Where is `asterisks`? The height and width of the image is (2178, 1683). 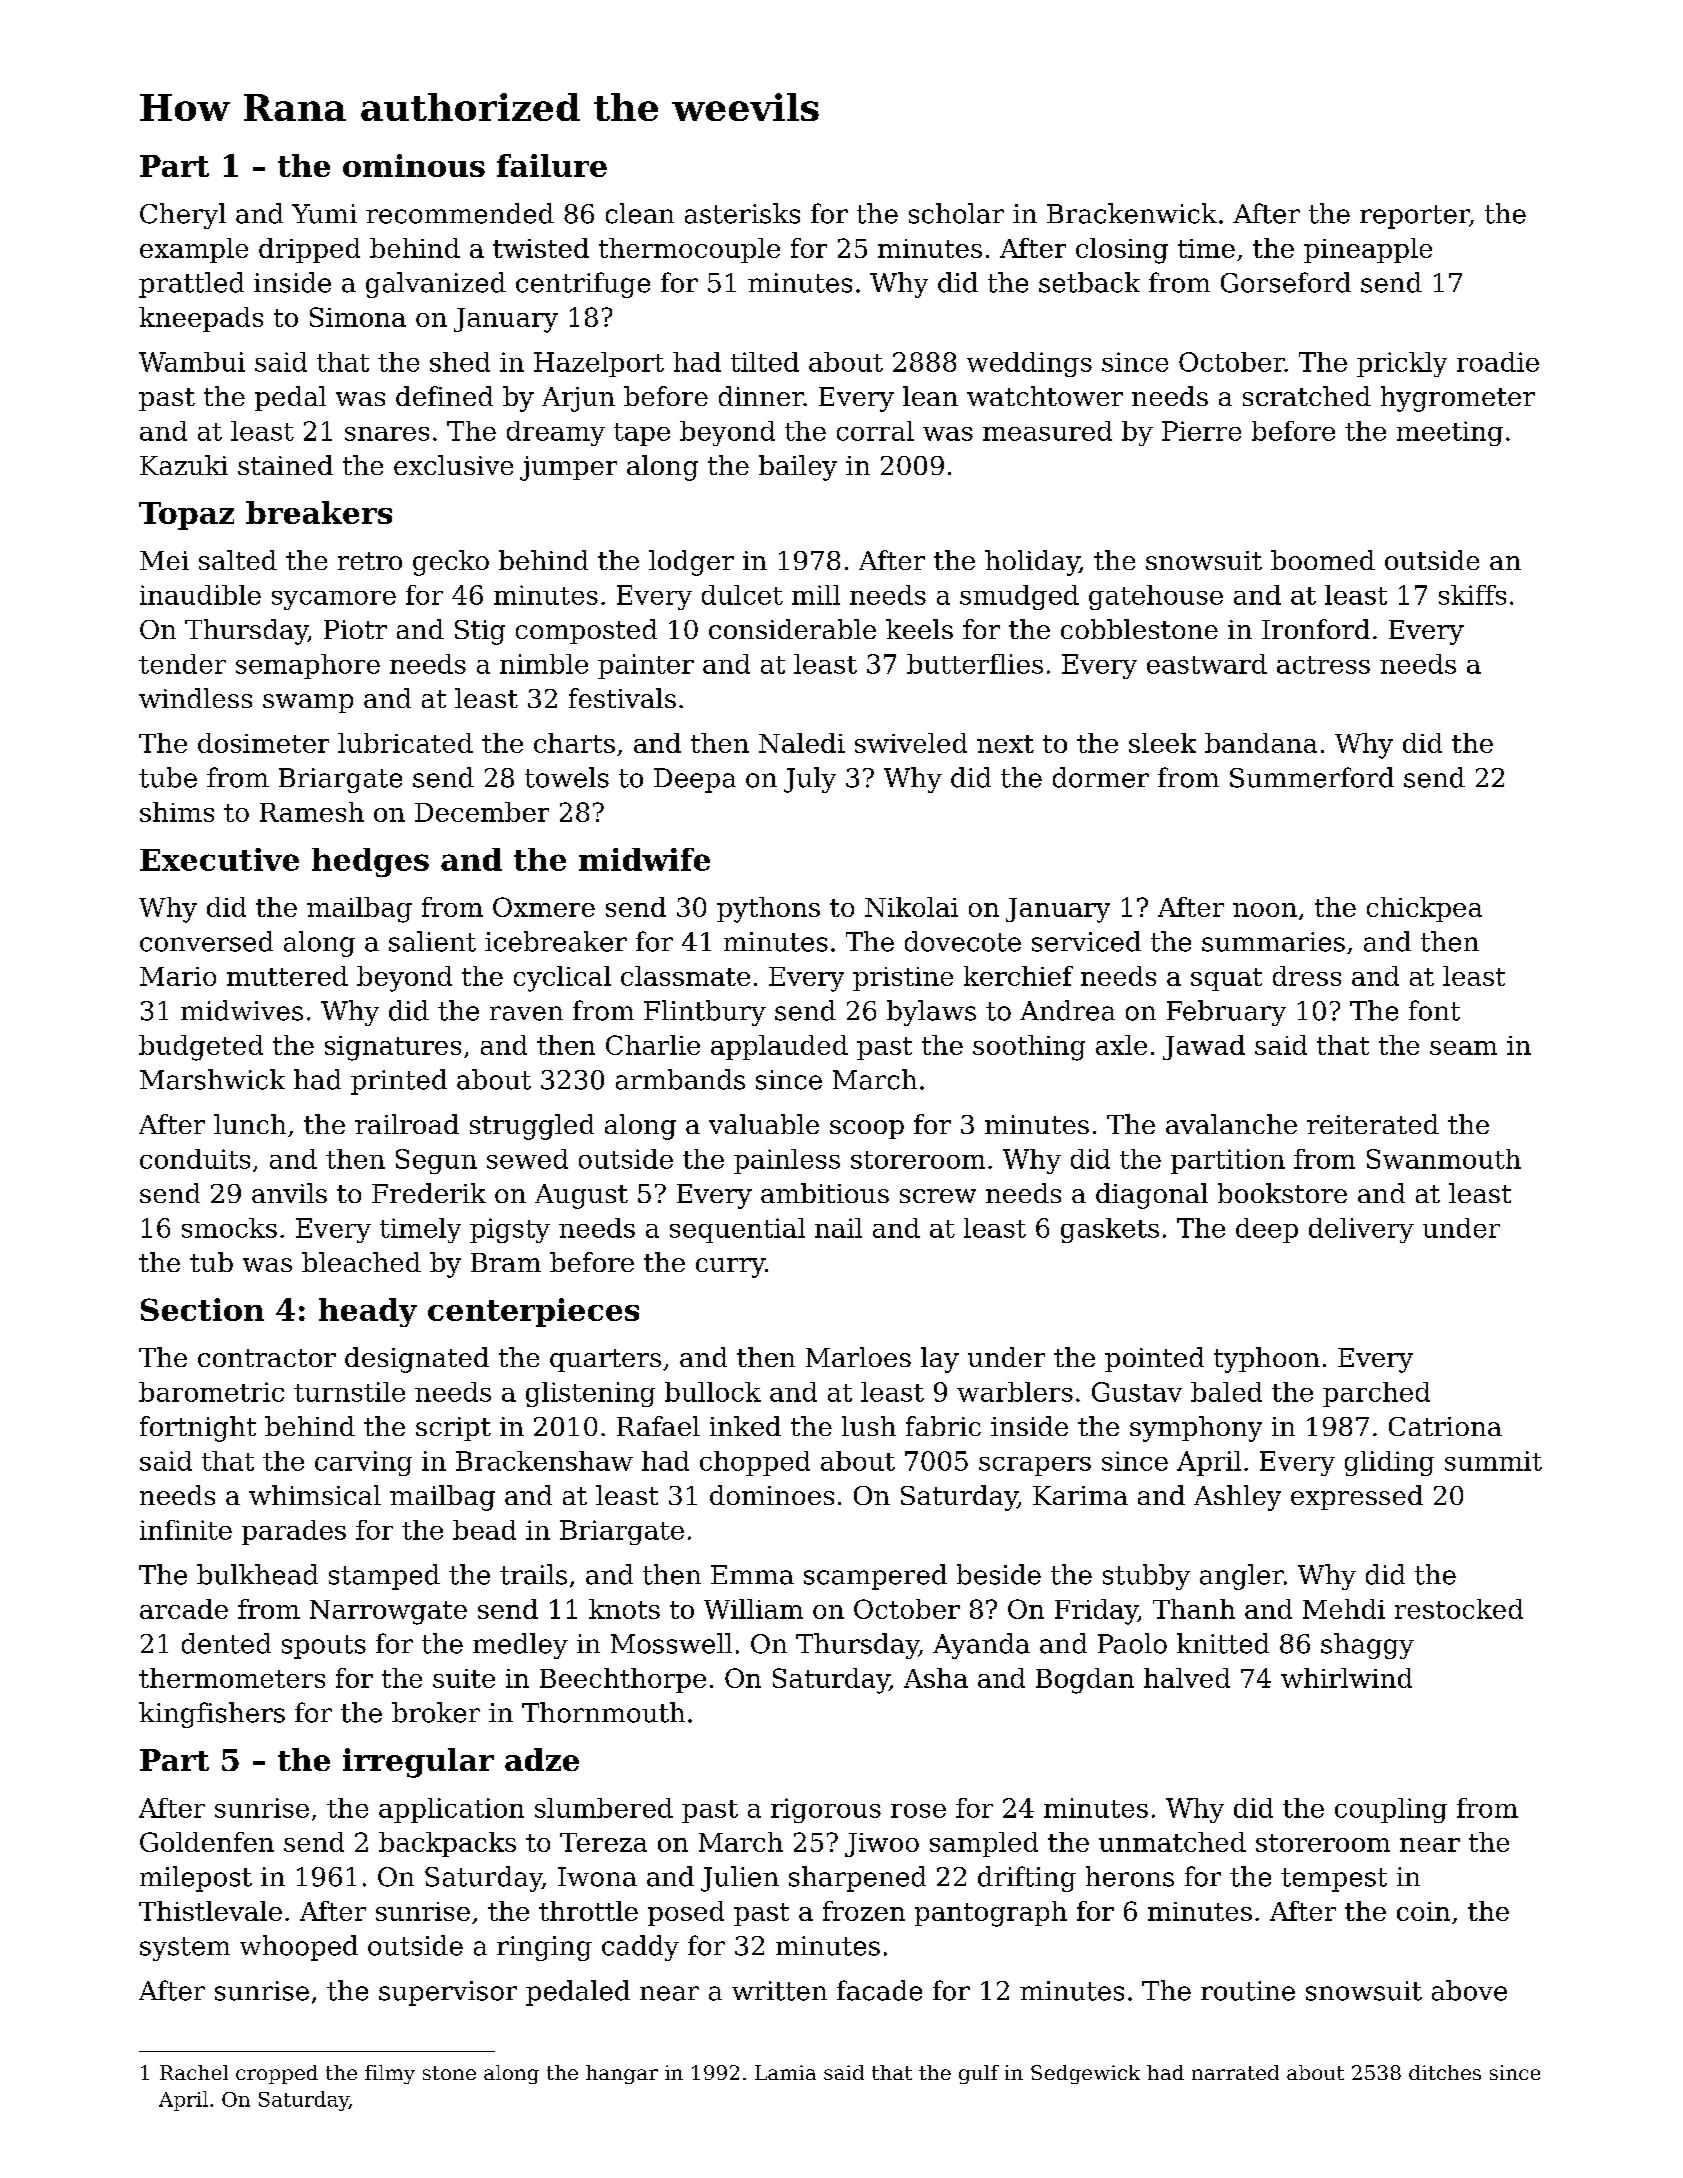
asterisks is located at coordinates (742, 213).
